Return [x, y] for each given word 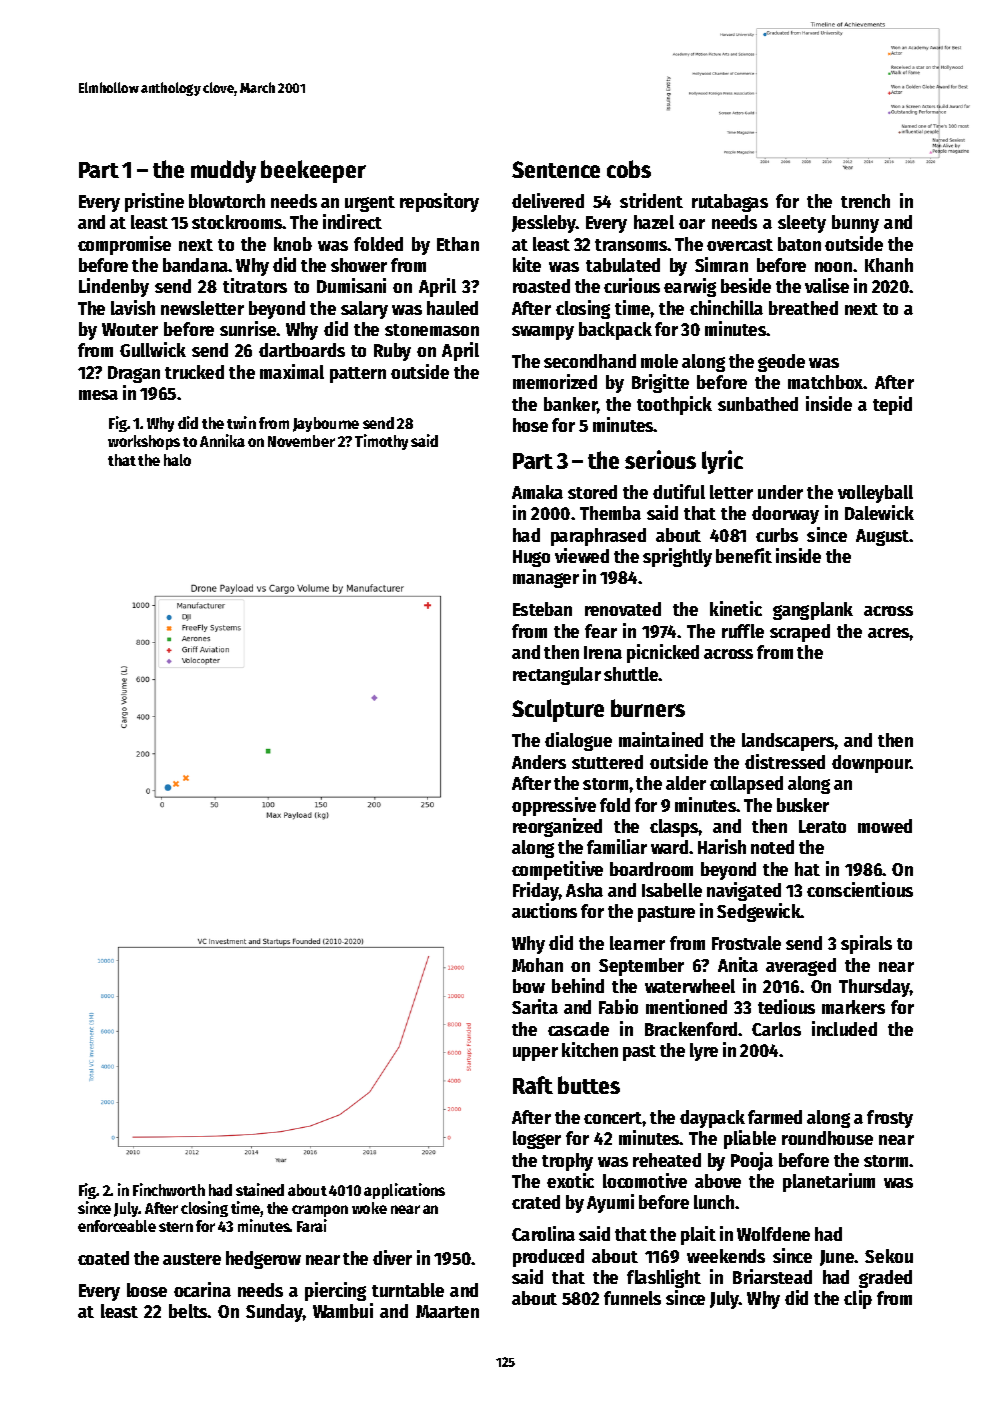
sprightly [677, 557]
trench [865, 201]
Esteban [542, 609]
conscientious [860, 889]
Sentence [556, 169]
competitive [557, 870]
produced [548, 1258]
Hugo [531, 558]
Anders [539, 762]
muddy [223, 171]
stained [260, 1189]
